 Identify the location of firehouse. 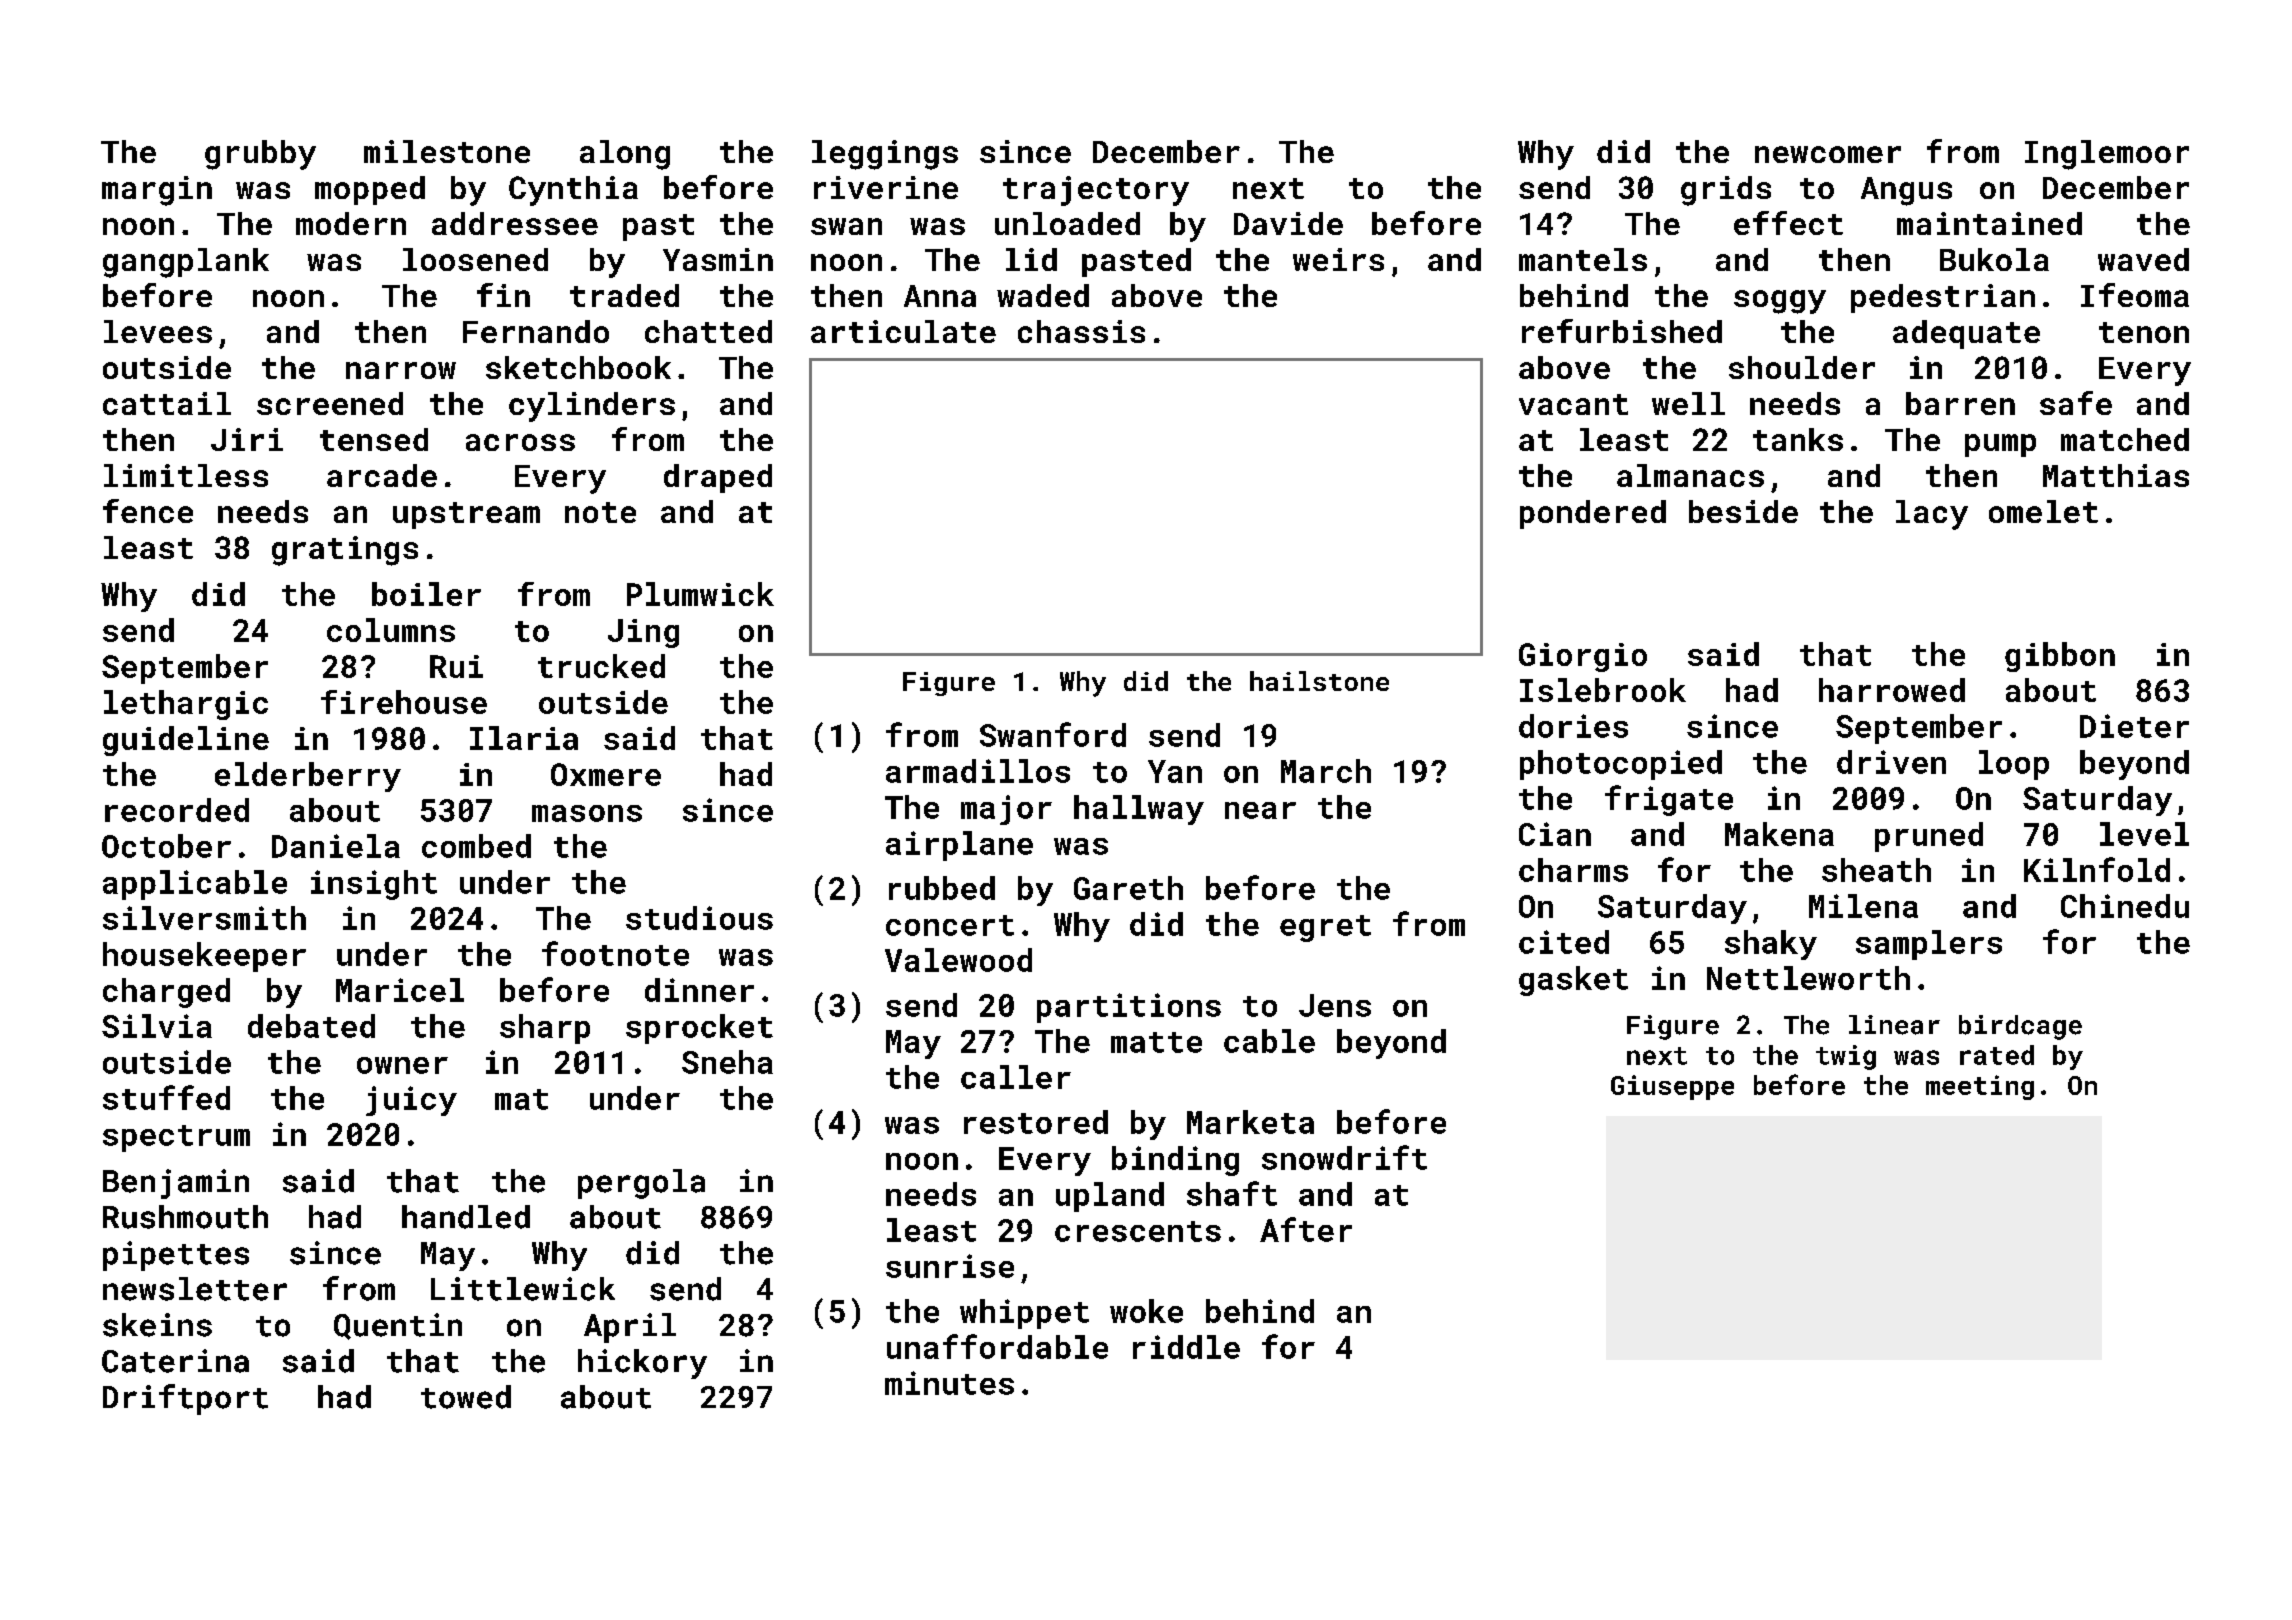
(404, 702).
